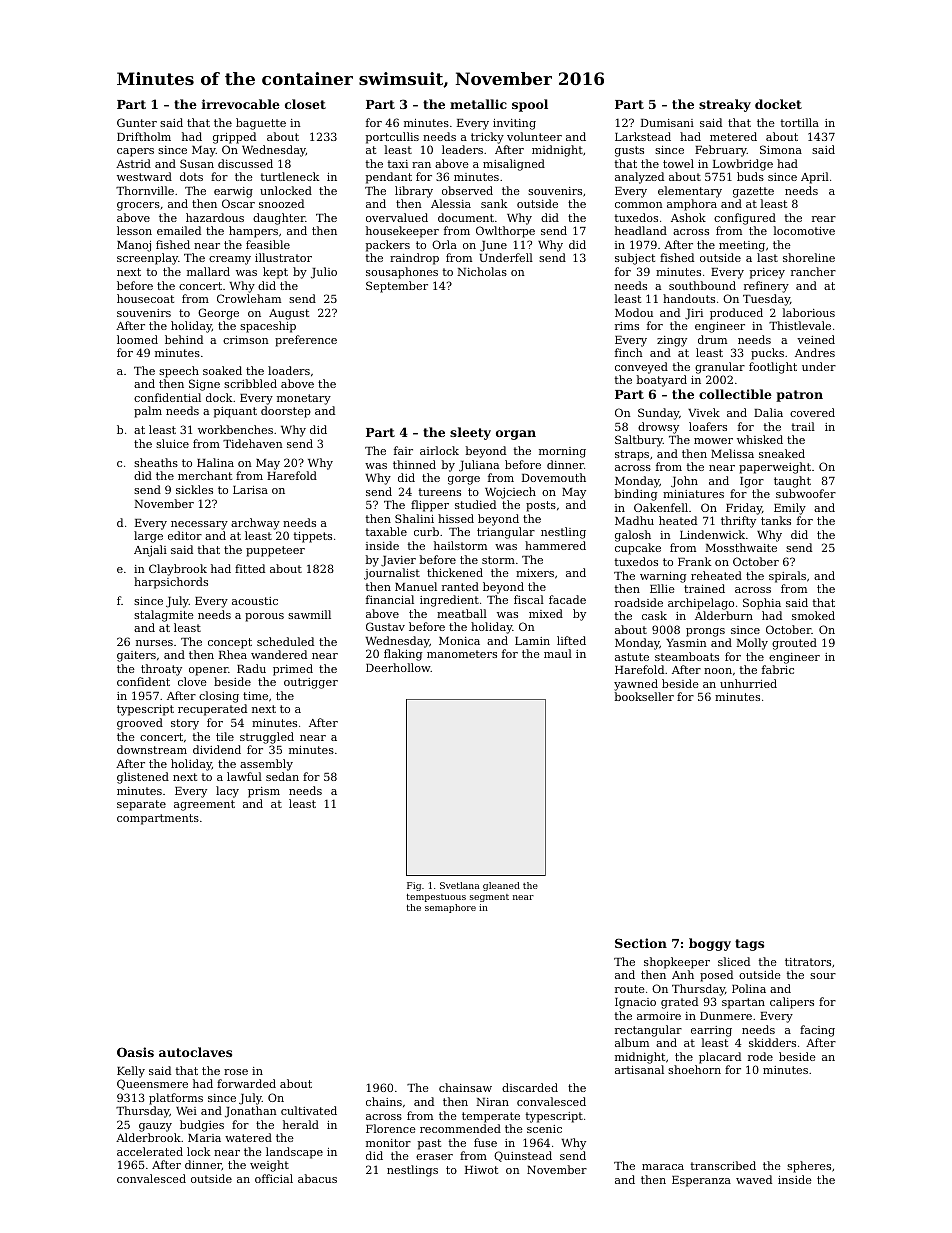  What do you see at coordinates (475, 504) in the image?
I see `studied` at bounding box center [475, 504].
